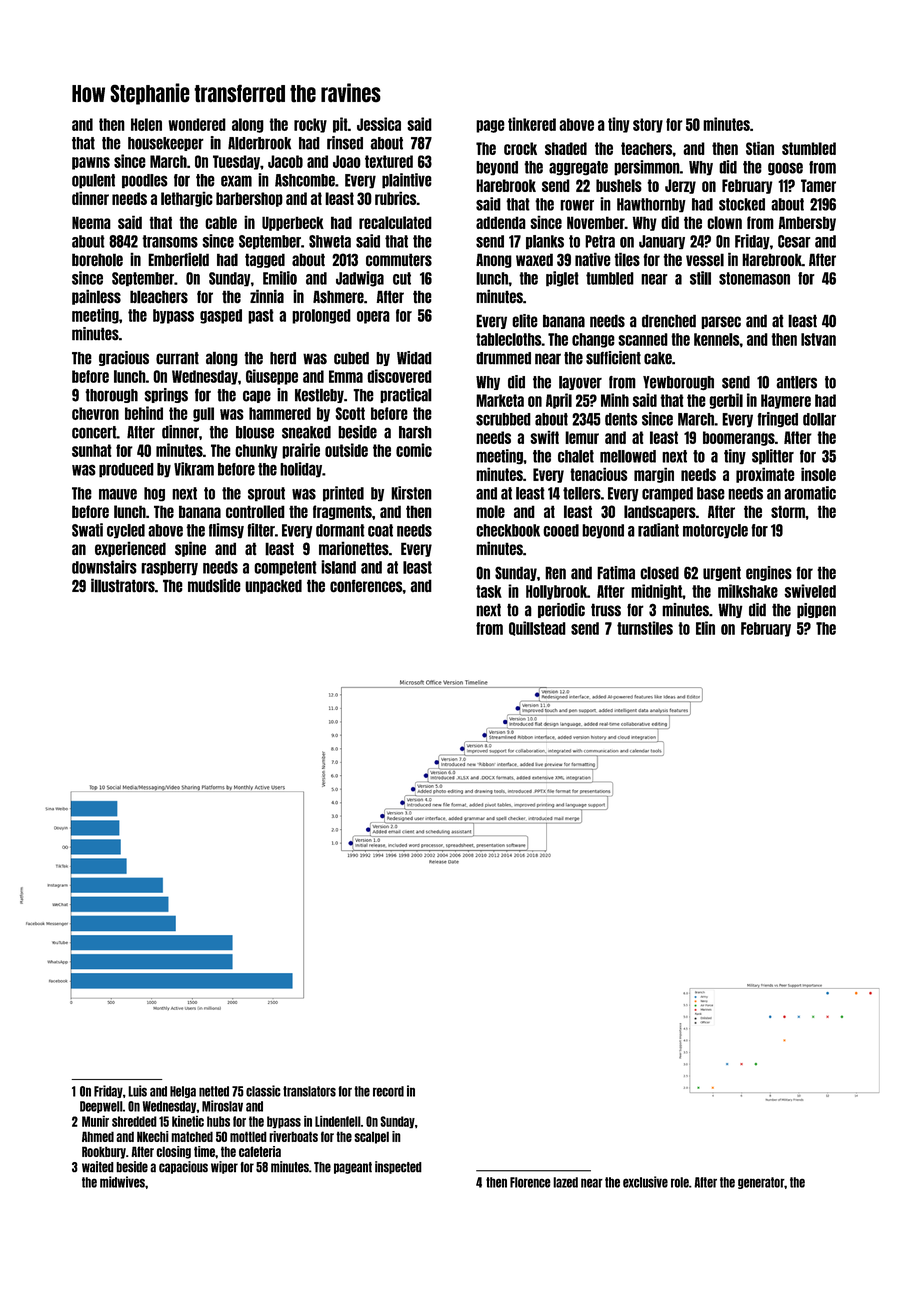 This screenshot has width=908, height=1316. I want to click on rocky, so click(310, 125).
